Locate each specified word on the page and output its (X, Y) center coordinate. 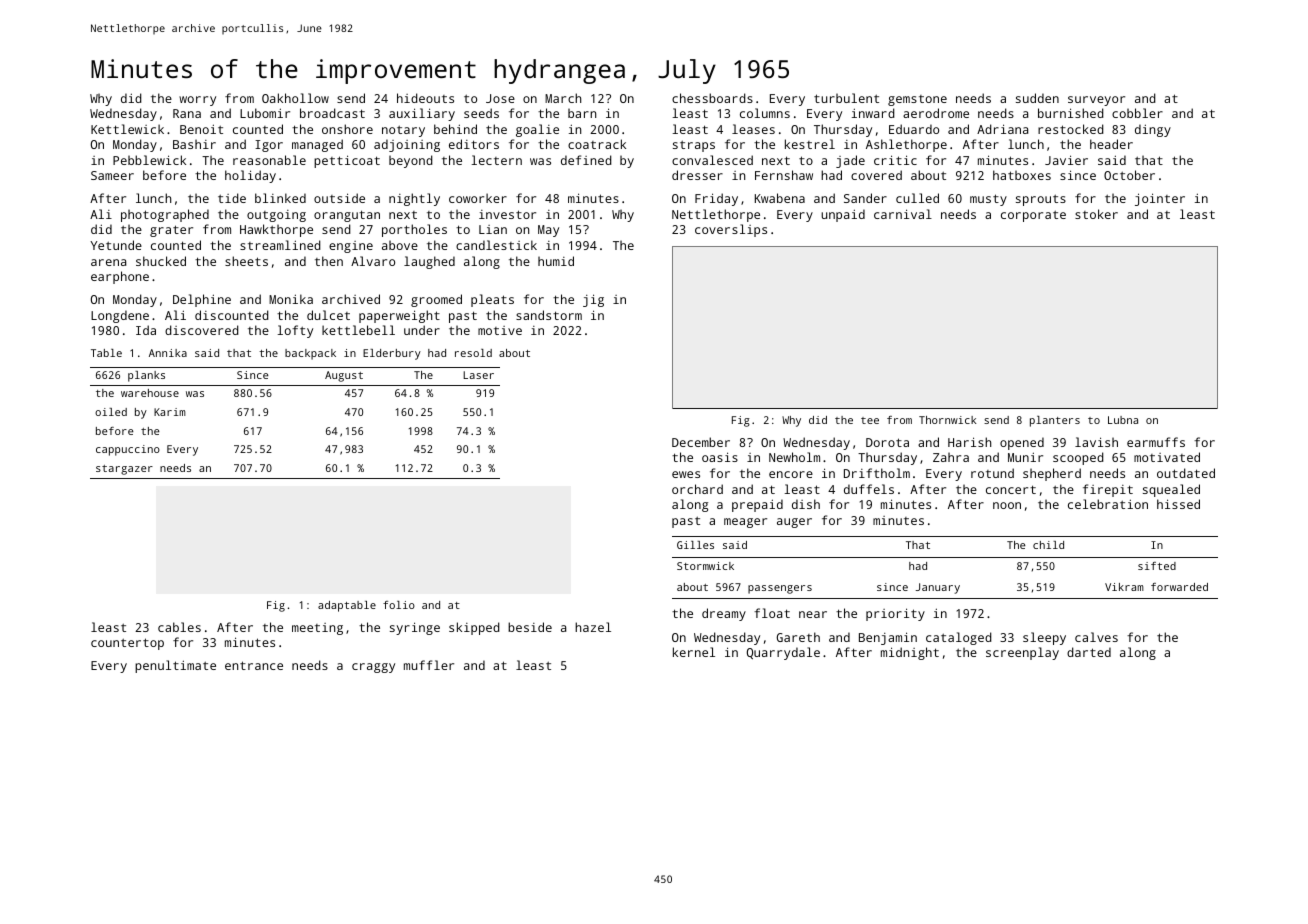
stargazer (124, 470)
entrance (254, 665)
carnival (903, 214)
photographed (165, 215)
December (701, 442)
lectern (496, 160)
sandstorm (549, 315)
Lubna (1123, 420)
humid (556, 261)
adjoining (407, 145)
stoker (1096, 214)
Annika (168, 353)
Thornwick (947, 420)
